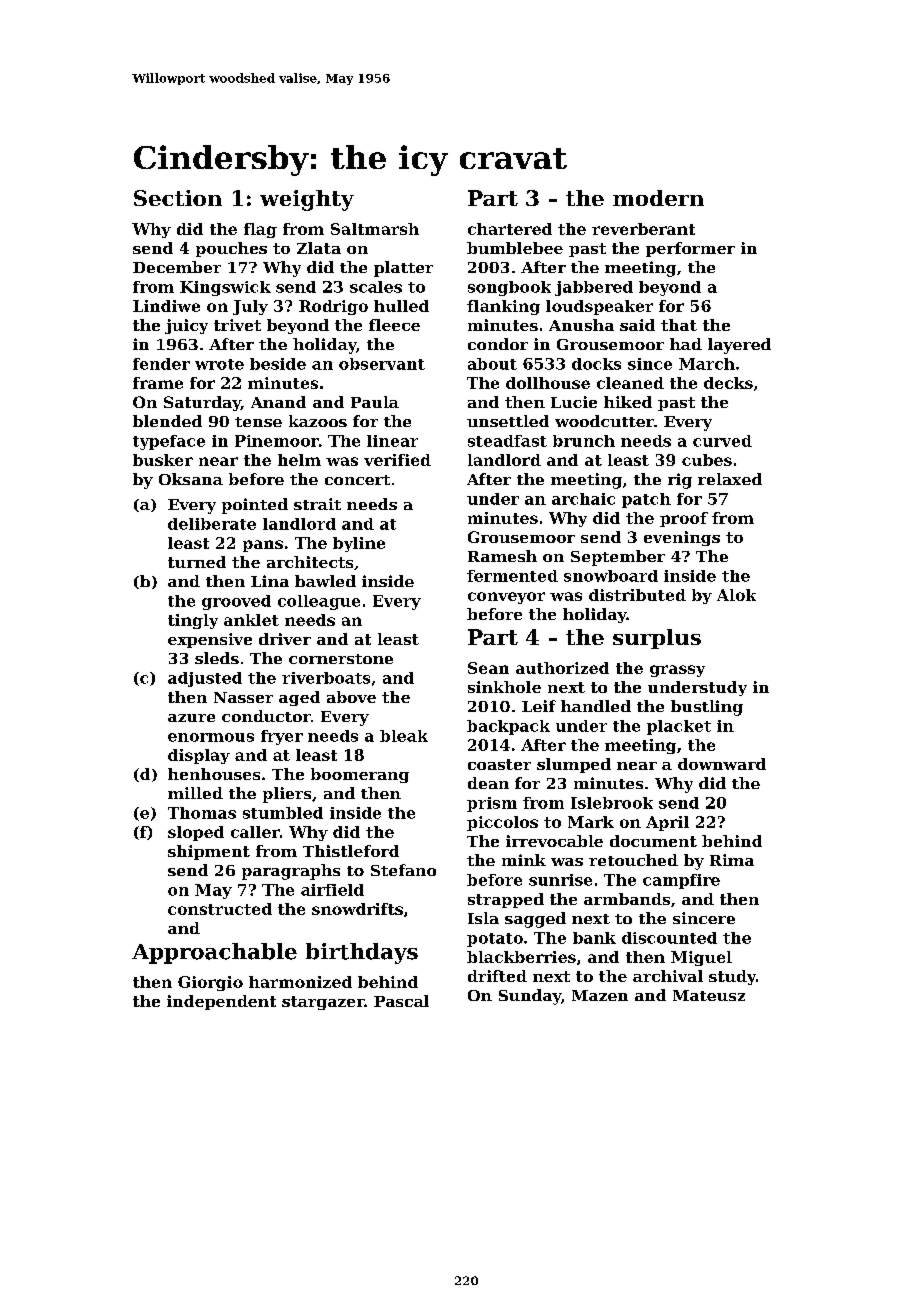  What do you see at coordinates (178, 198) in the document?
I see `Section` at bounding box center [178, 198].
